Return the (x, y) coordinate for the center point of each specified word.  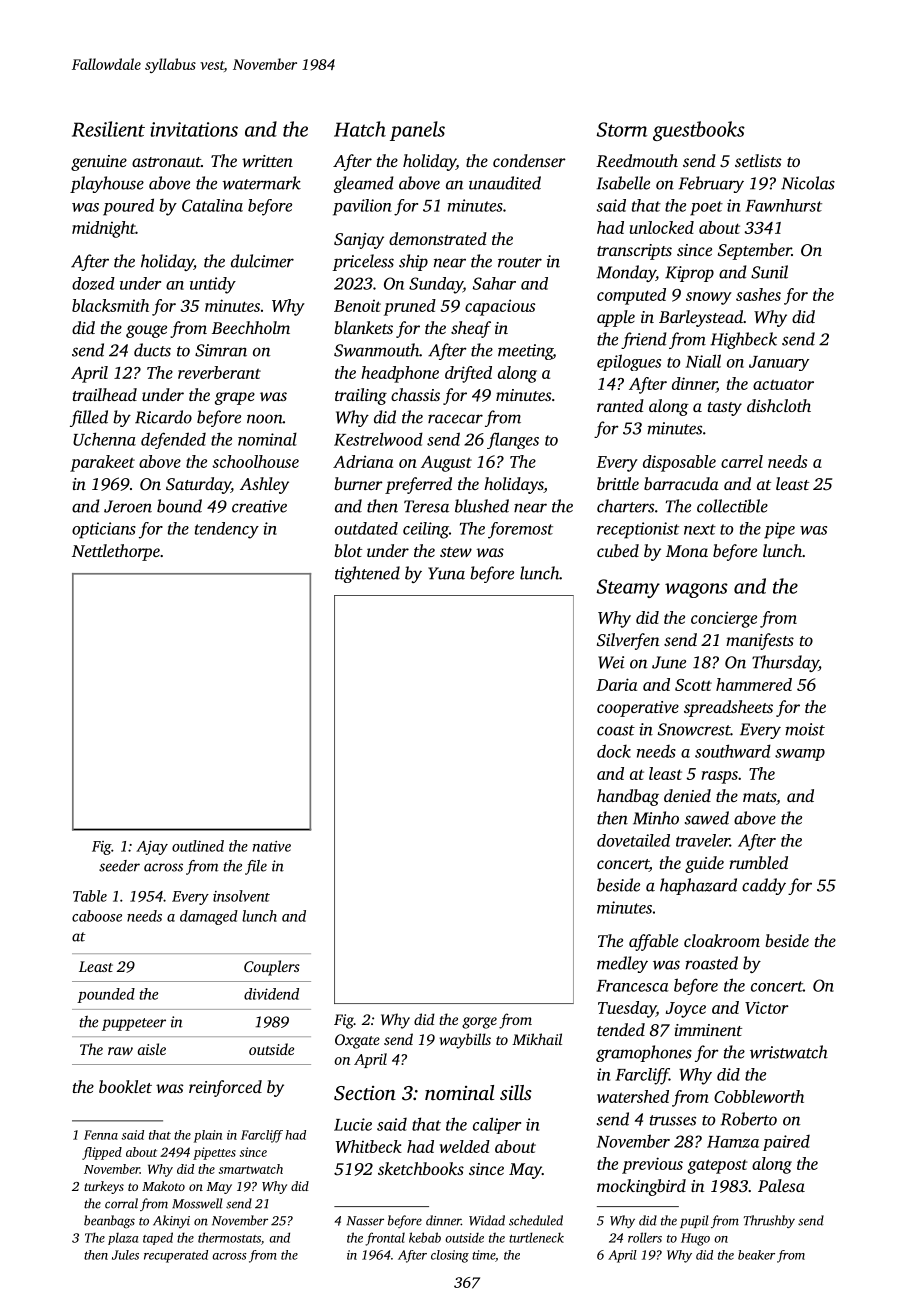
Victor (767, 1007)
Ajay (152, 847)
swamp (800, 755)
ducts (152, 350)
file (256, 867)
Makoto (163, 1186)
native (272, 846)
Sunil (769, 272)
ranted (620, 405)
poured (128, 207)
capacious (500, 307)
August (446, 464)
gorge (479, 1023)
